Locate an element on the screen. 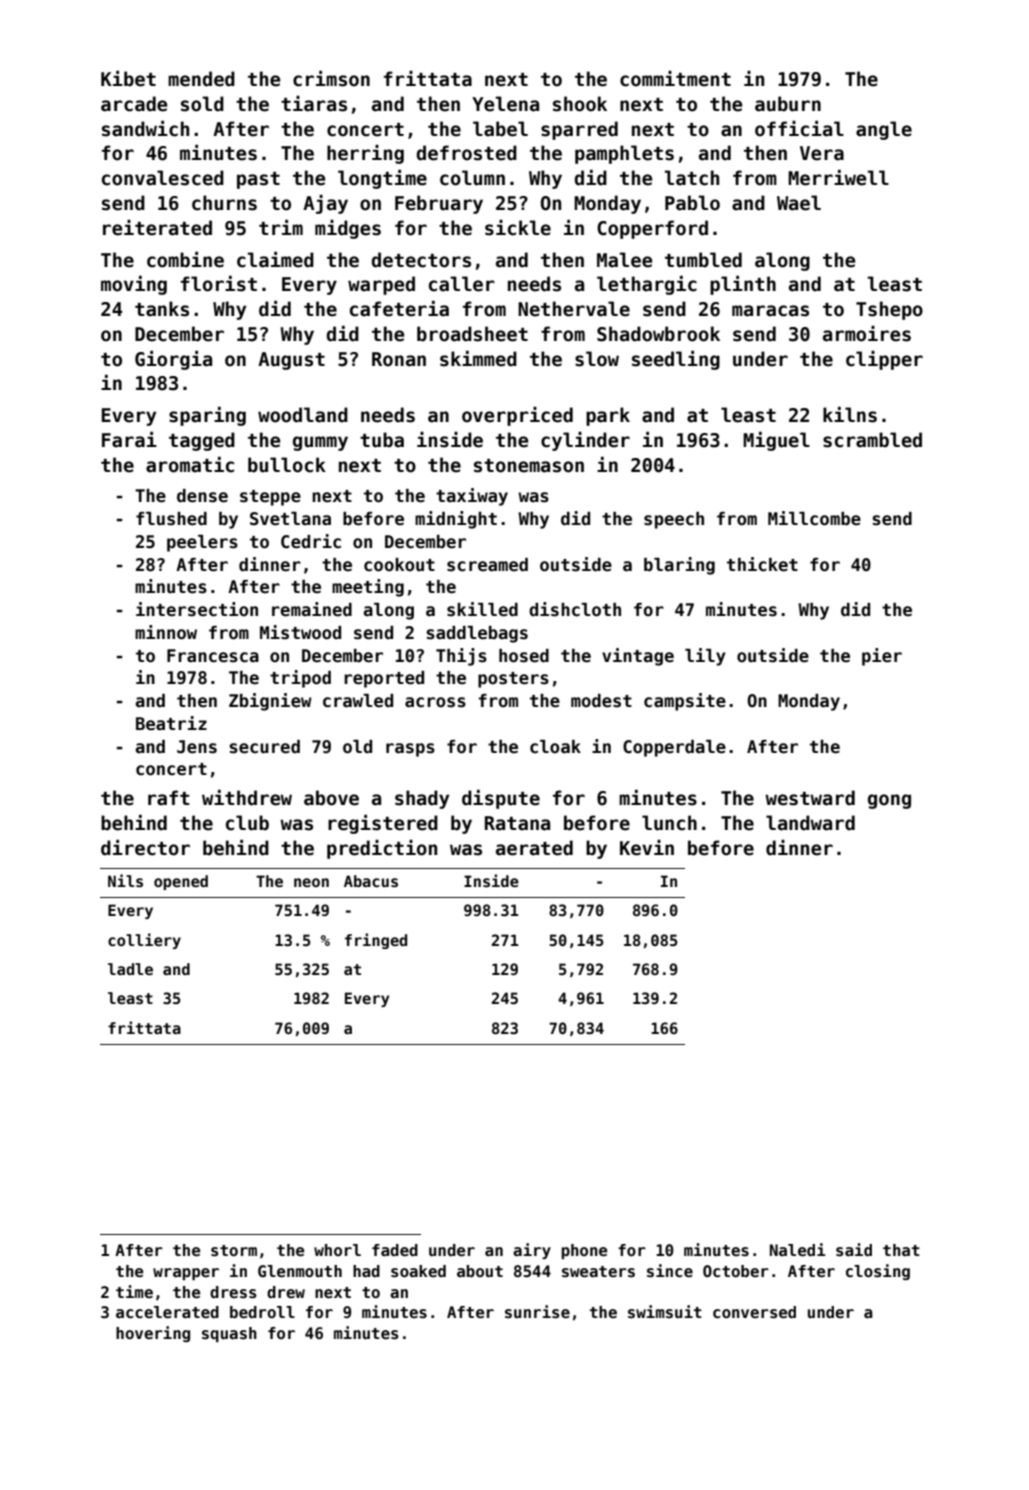  sickle is located at coordinates (518, 228).
